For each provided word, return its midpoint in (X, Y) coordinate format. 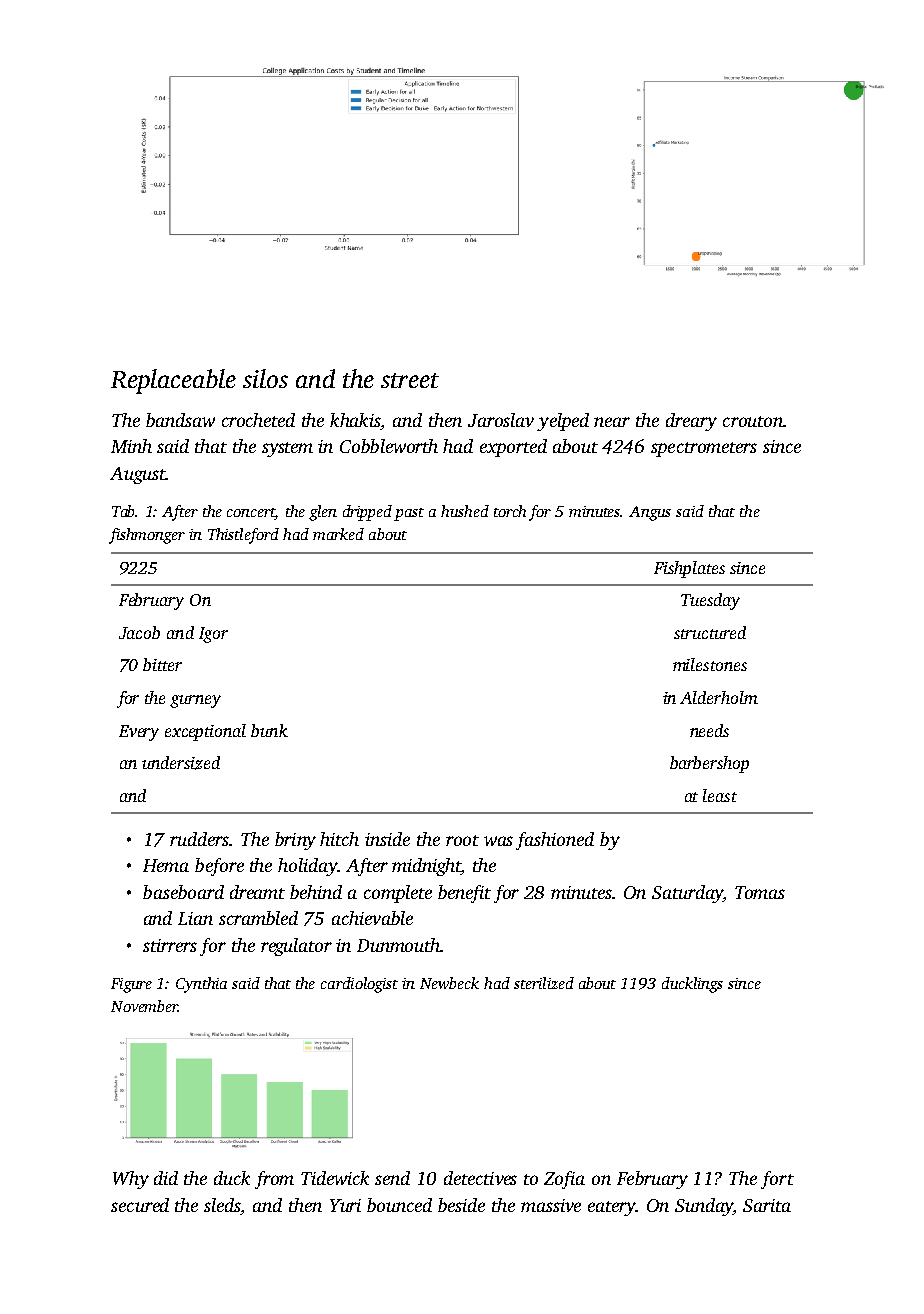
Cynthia (201, 985)
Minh (131, 446)
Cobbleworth (389, 446)
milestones (710, 664)
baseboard (183, 892)
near (612, 422)
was (498, 841)
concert (251, 514)
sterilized (544, 983)
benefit (464, 894)
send (392, 1178)
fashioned (555, 841)
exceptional (205, 732)
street (410, 380)
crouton (753, 421)
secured (140, 1205)
